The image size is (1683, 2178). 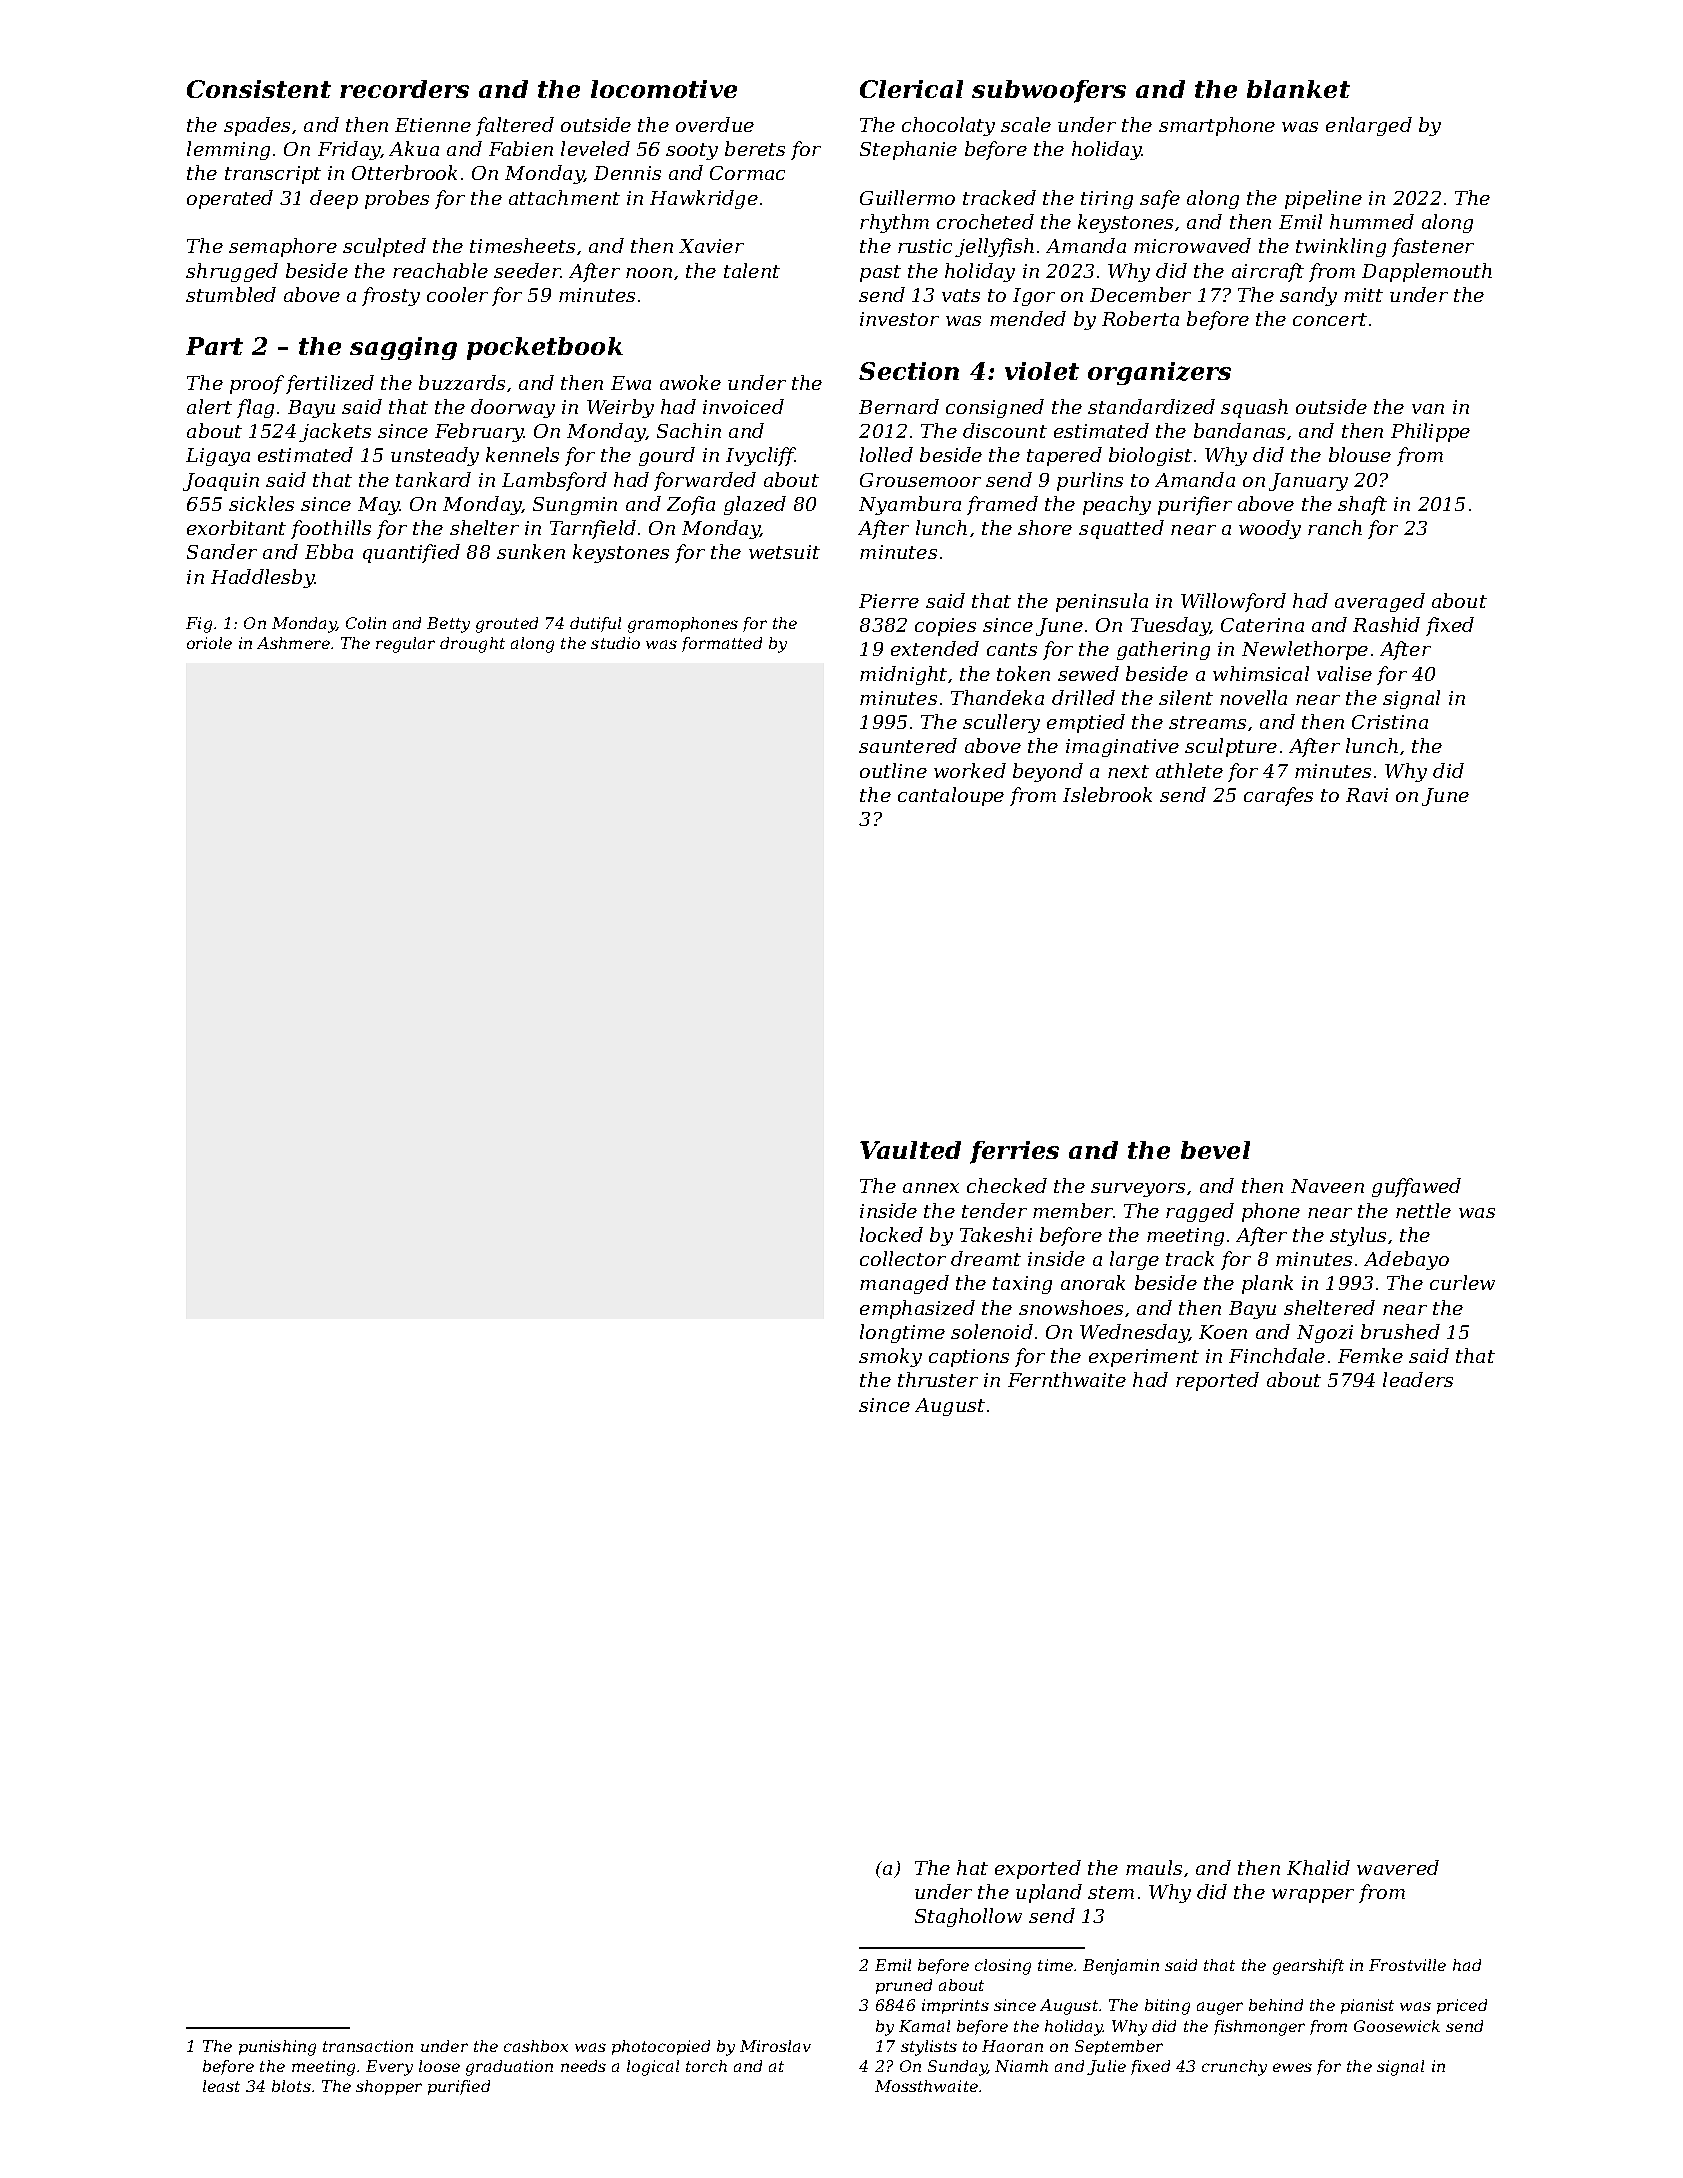 I want to click on Khalid, so click(x=1318, y=1867).
